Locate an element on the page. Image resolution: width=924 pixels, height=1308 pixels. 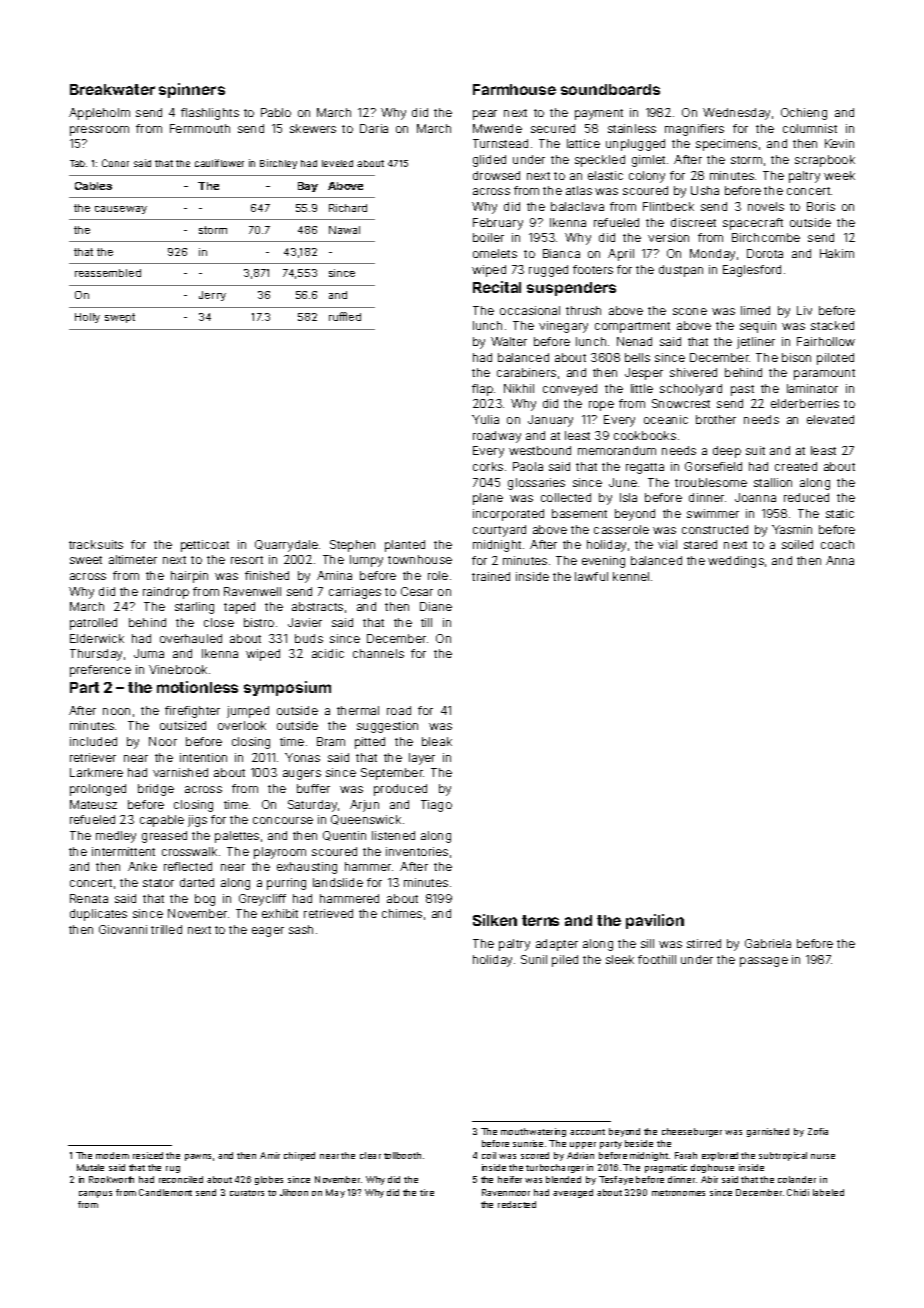
soundboards is located at coordinates (610, 89).
